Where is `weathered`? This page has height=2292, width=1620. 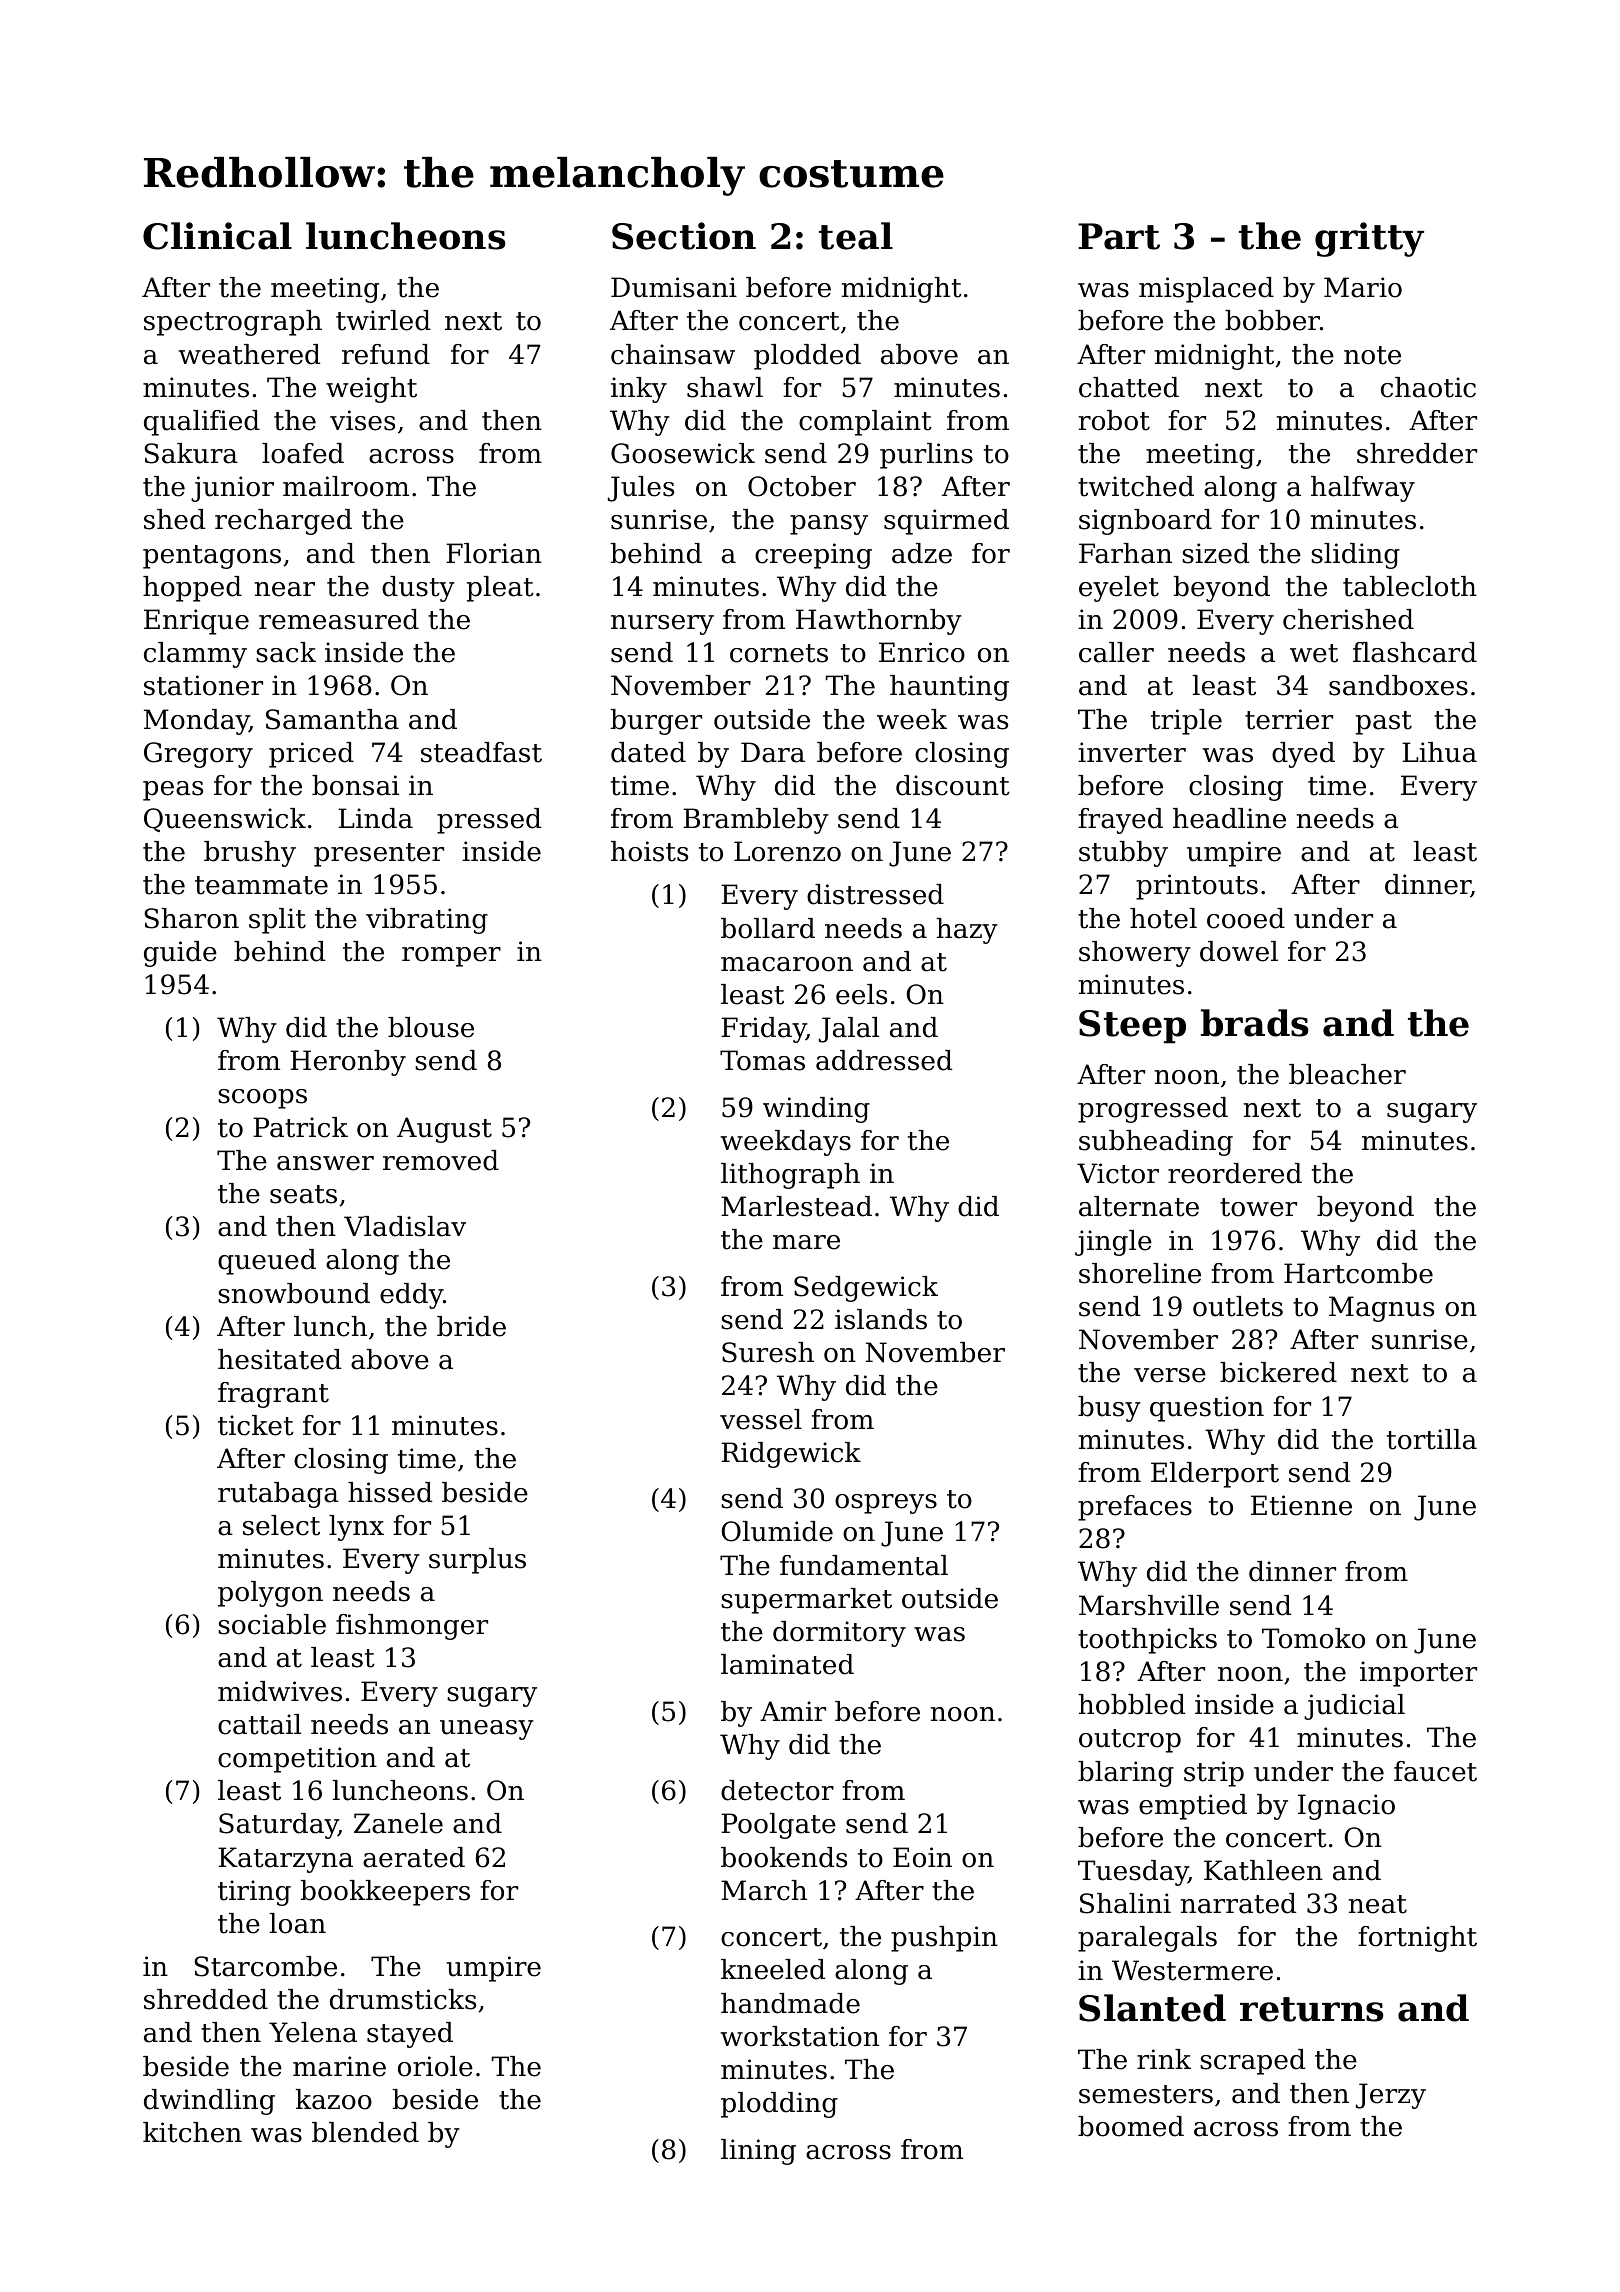 weathered is located at coordinates (249, 354).
